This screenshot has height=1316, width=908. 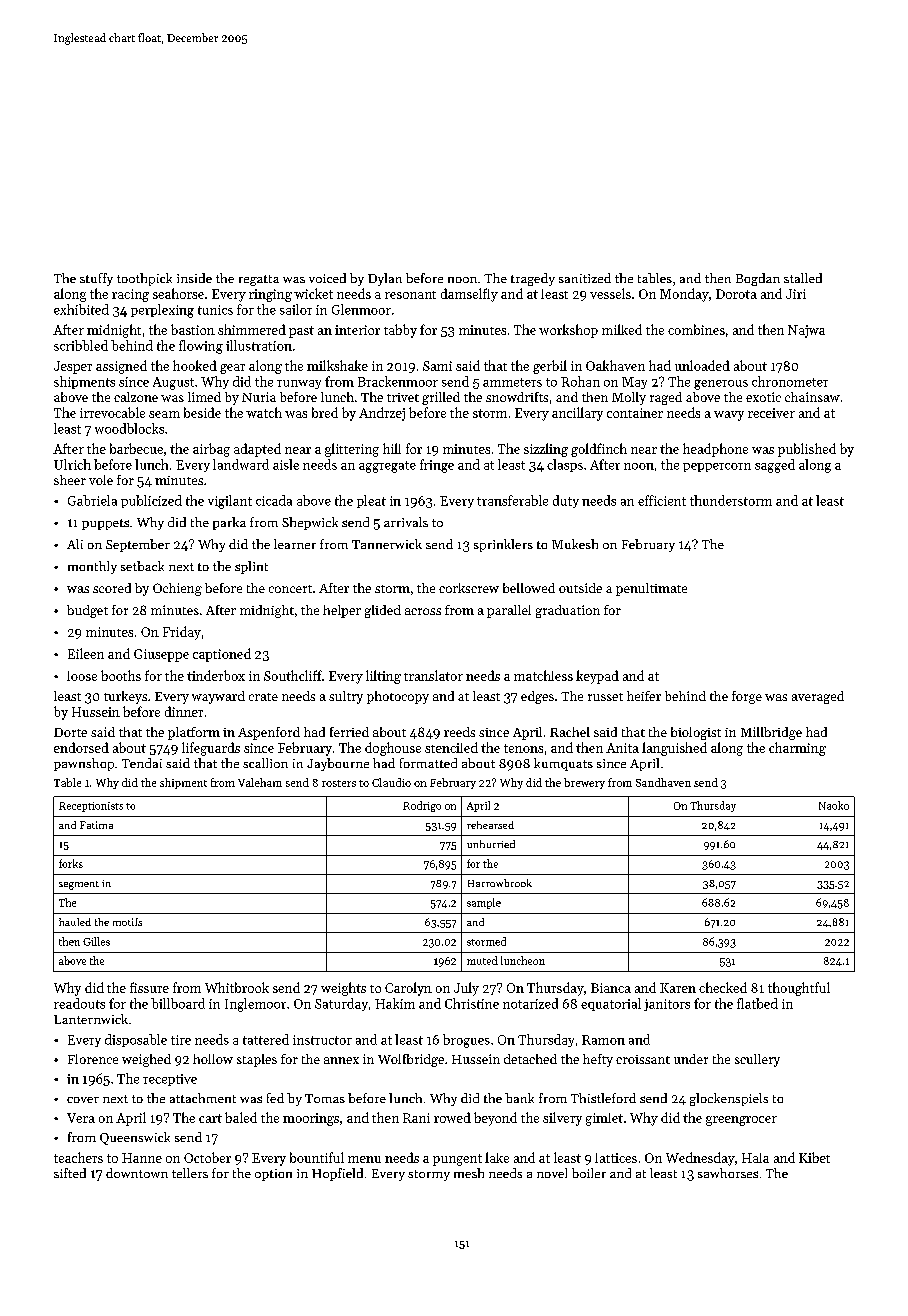 What do you see at coordinates (190, 1173) in the screenshot?
I see `tellers` at bounding box center [190, 1173].
